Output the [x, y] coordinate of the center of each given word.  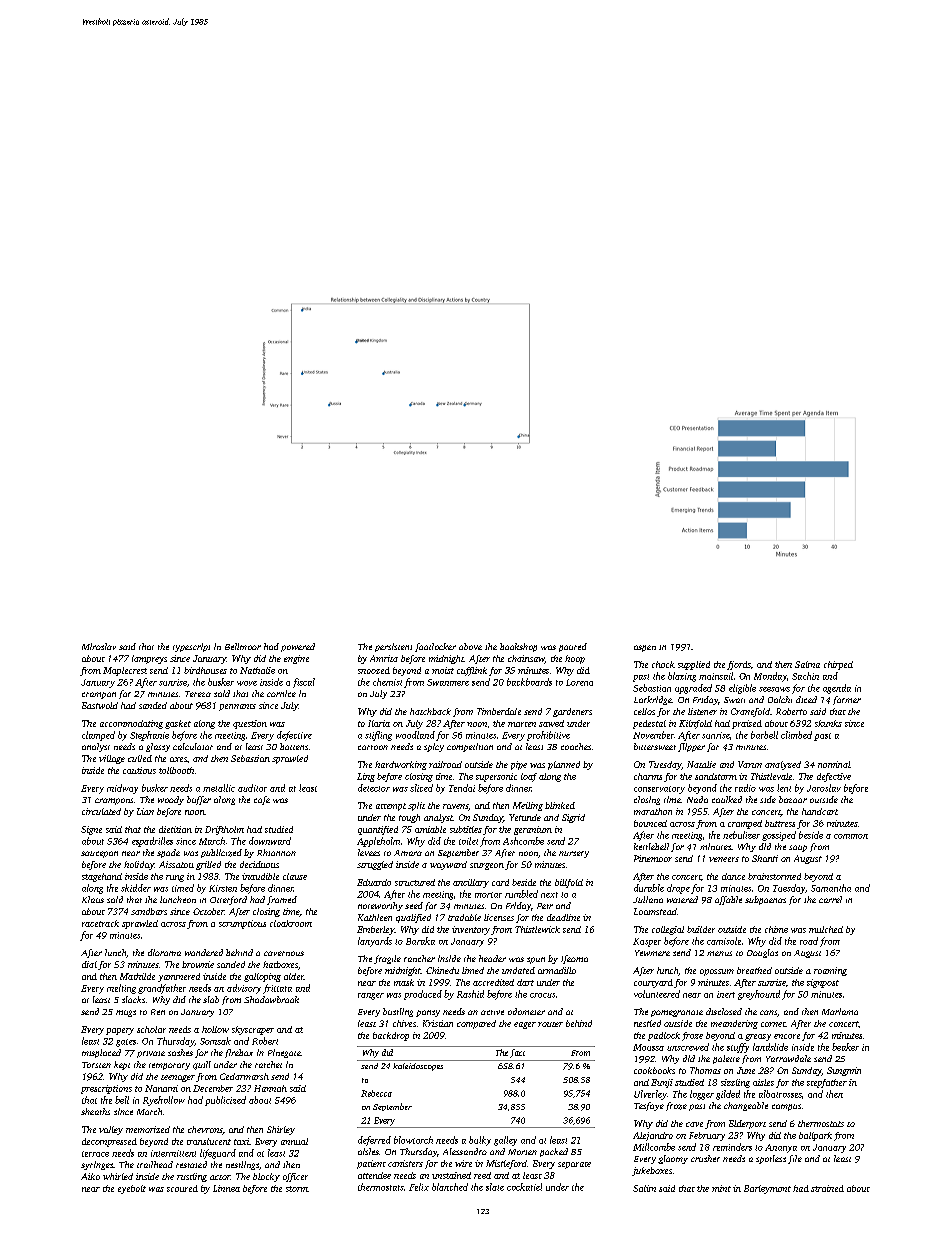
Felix [419, 1187]
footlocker [435, 647]
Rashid [470, 994]
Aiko [90, 1176]
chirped [838, 665]
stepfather [827, 1083]
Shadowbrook [271, 999]
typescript [191, 647]
